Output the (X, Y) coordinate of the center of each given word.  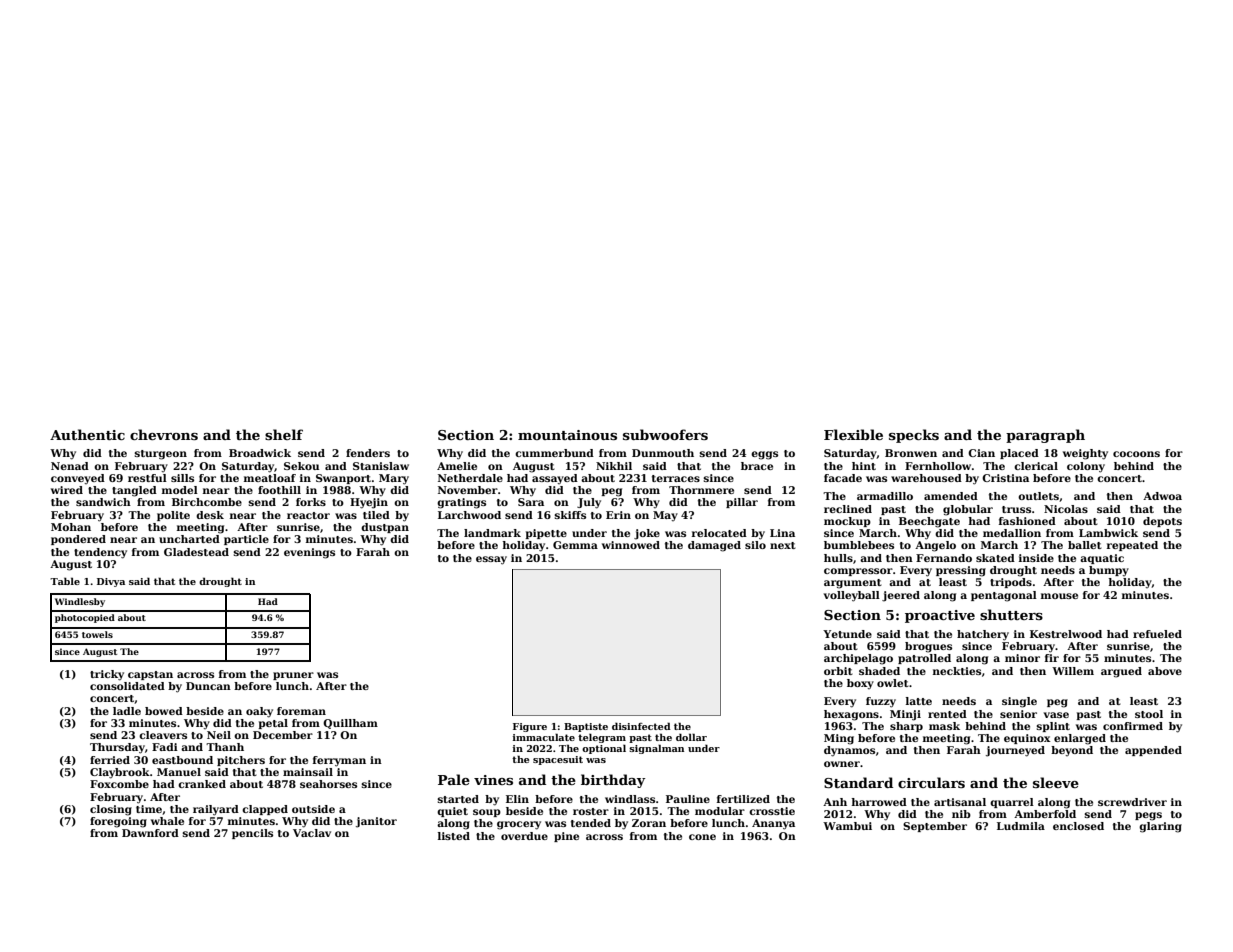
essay (491, 560)
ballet (1085, 545)
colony (1086, 467)
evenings (309, 553)
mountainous (567, 435)
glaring (1160, 827)
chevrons (164, 434)
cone (702, 837)
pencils (252, 834)
